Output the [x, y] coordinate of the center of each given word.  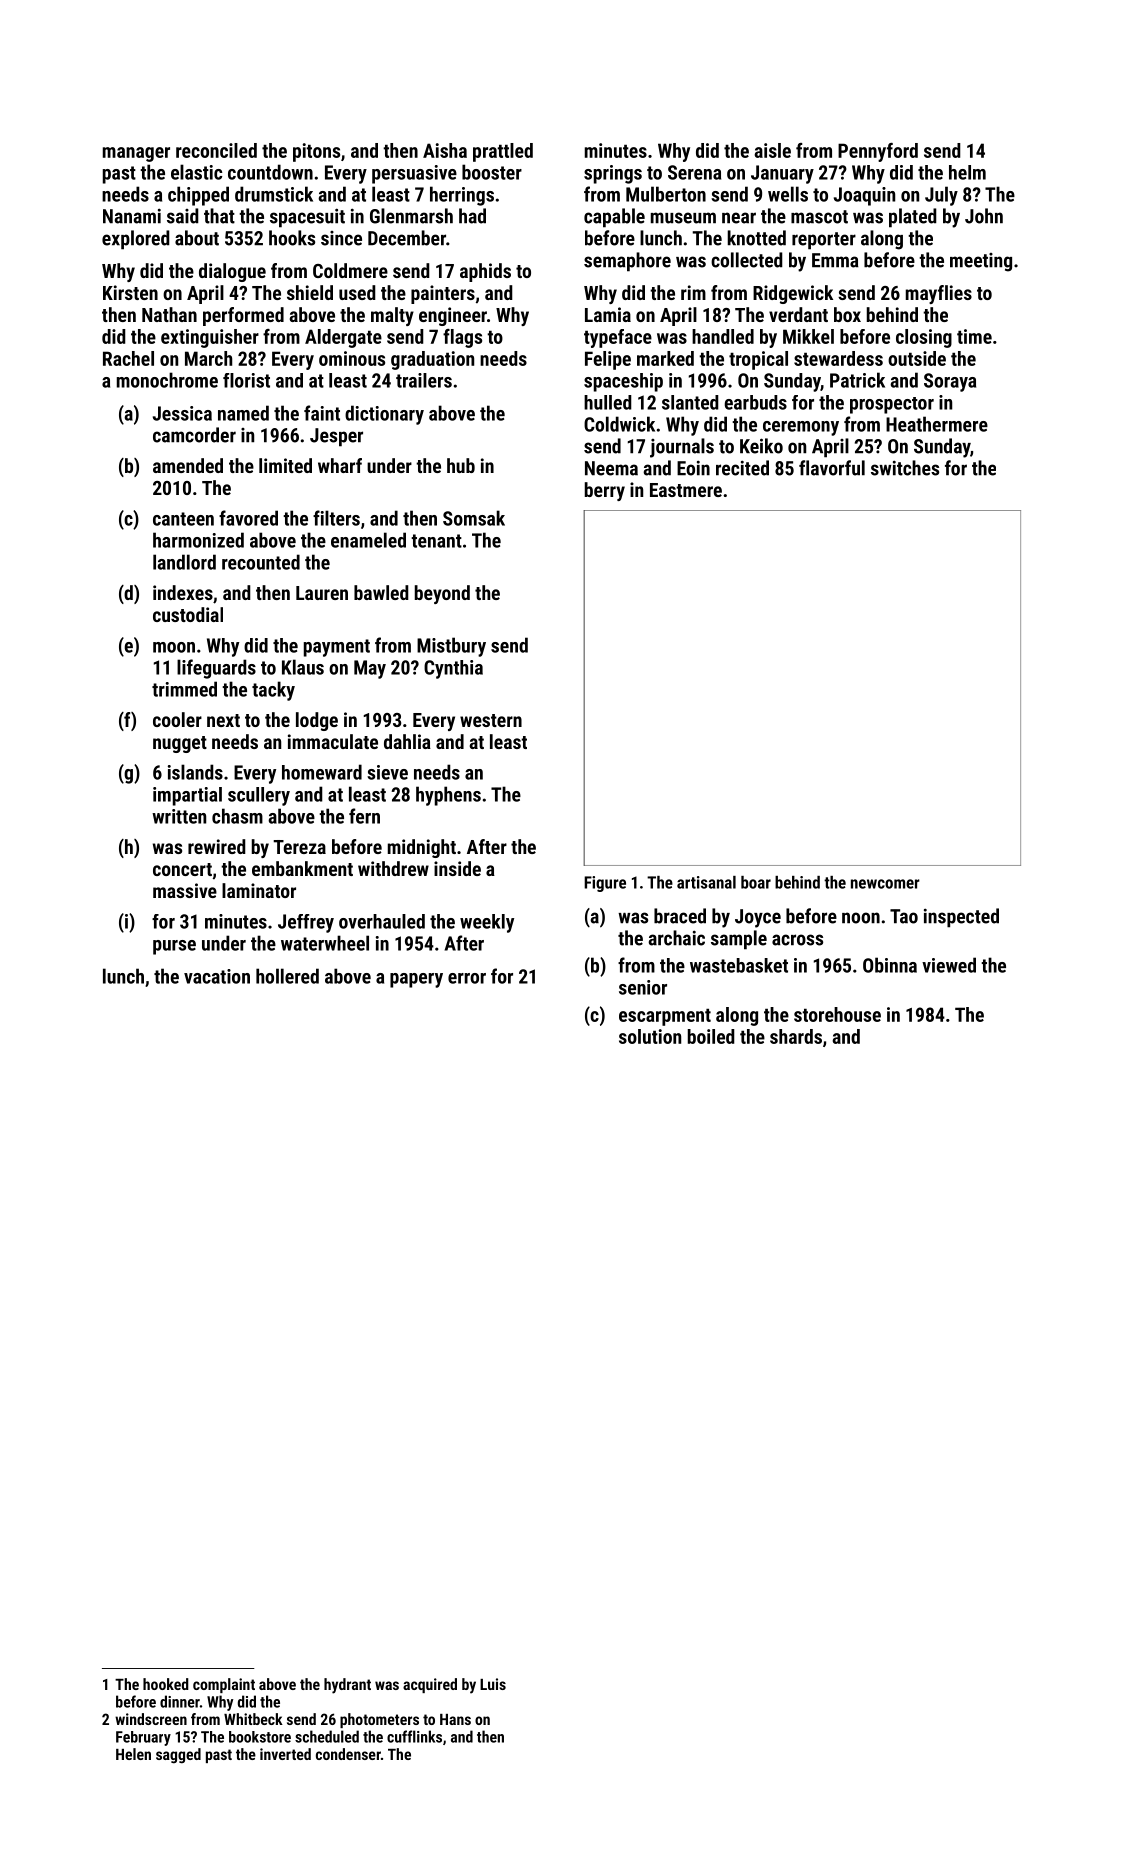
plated [913, 218]
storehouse [837, 1014]
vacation [217, 976]
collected [747, 260]
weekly [487, 923]
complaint [224, 1685]
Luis [493, 1684]
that [219, 216]
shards [796, 1036]
